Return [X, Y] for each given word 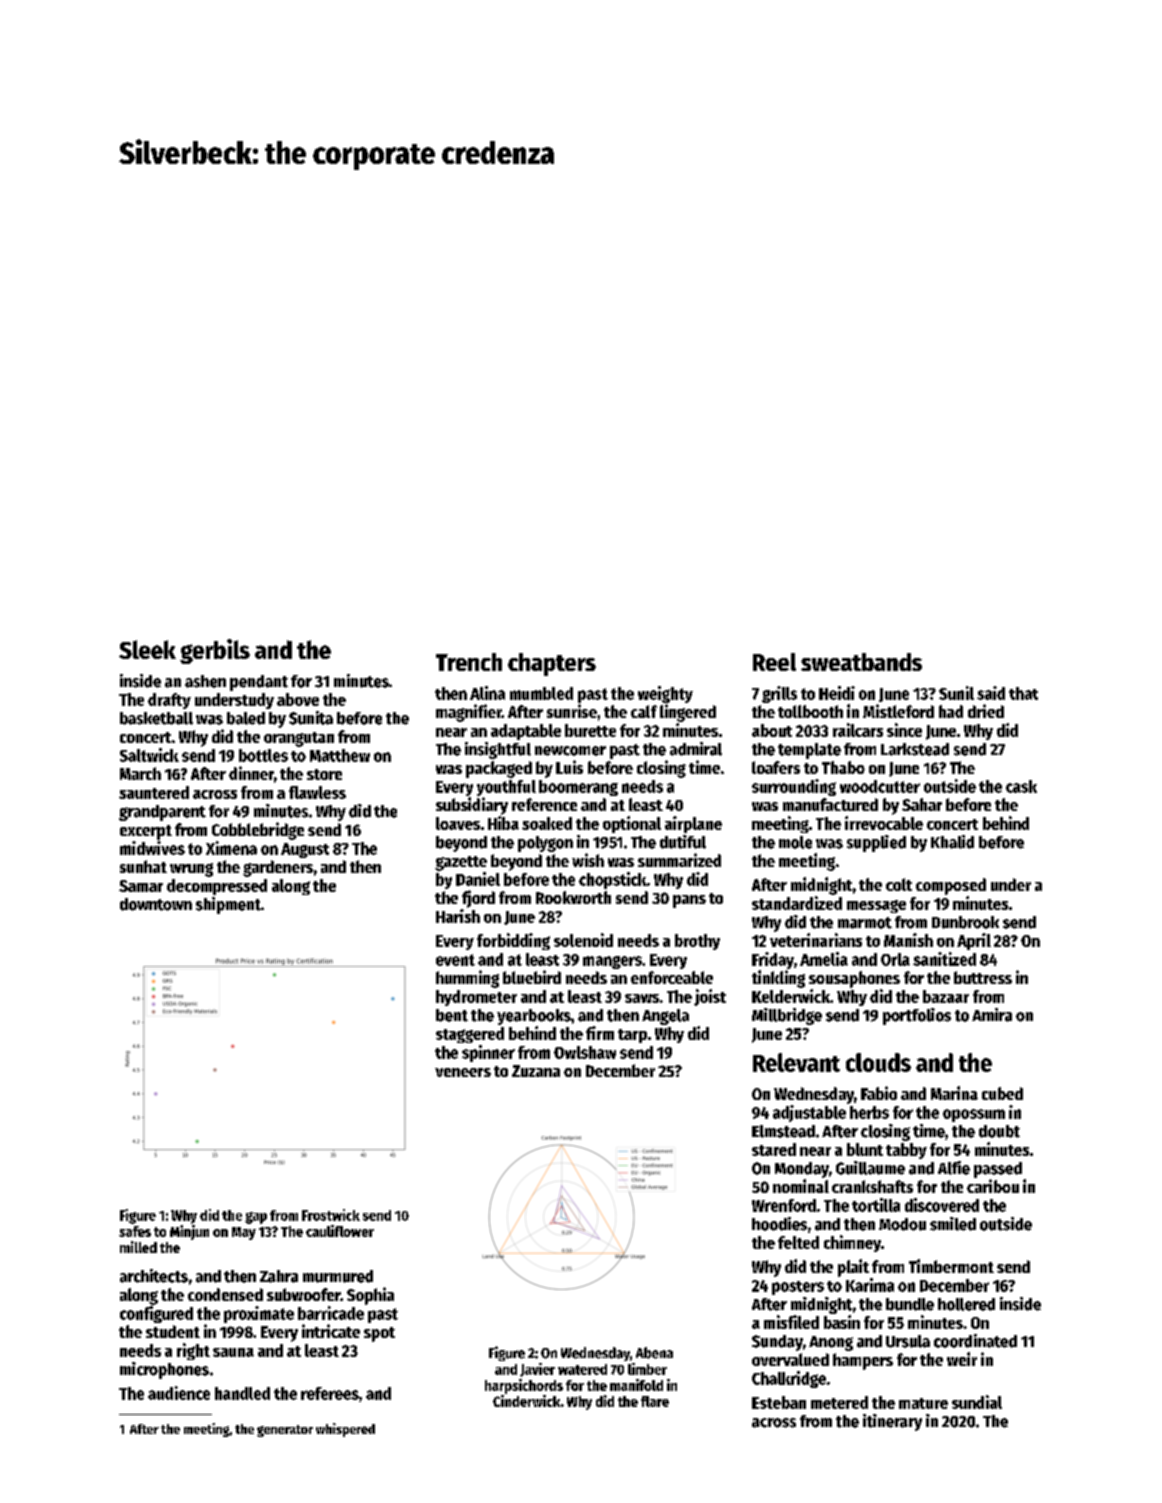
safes [135, 1231]
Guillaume [870, 1168]
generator [285, 1431]
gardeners [278, 868]
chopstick [613, 880]
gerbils [215, 651]
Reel [774, 662]
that [1023, 693]
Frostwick [331, 1215]
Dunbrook [965, 922]
